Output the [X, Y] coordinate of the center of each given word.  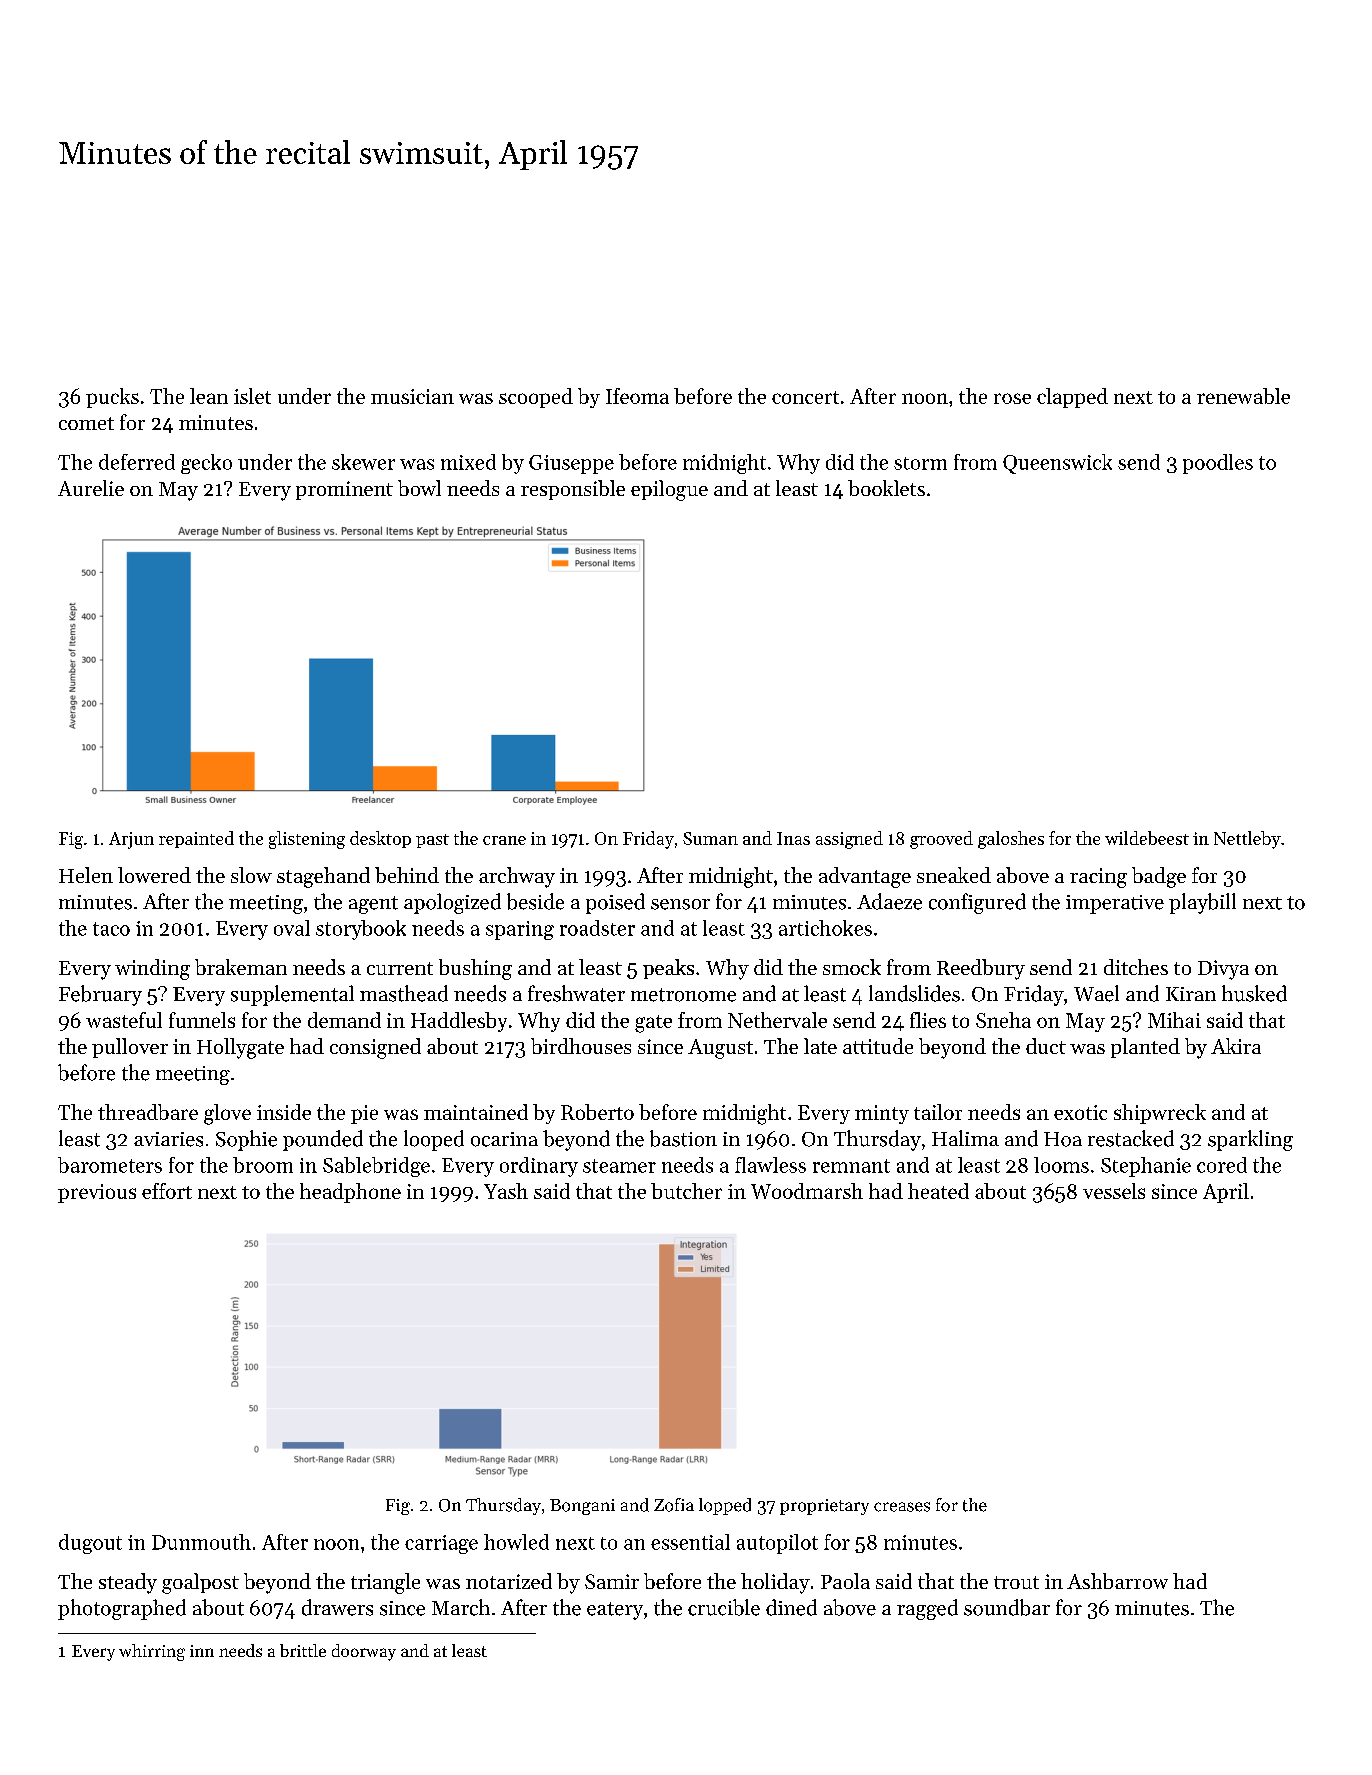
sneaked [954, 875]
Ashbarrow [1117, 1581]
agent [373, 905]
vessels [1114, 1191]
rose [1012, 398]
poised [615, 903]
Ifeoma [637, 396]
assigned [849, 840]
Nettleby [1247, 840]
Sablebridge [376, 1167]
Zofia [674, 1505]
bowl [419, 488]
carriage [441, 1544]
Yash [506, 1191]
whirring [152, 1652]
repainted [196, 839]
